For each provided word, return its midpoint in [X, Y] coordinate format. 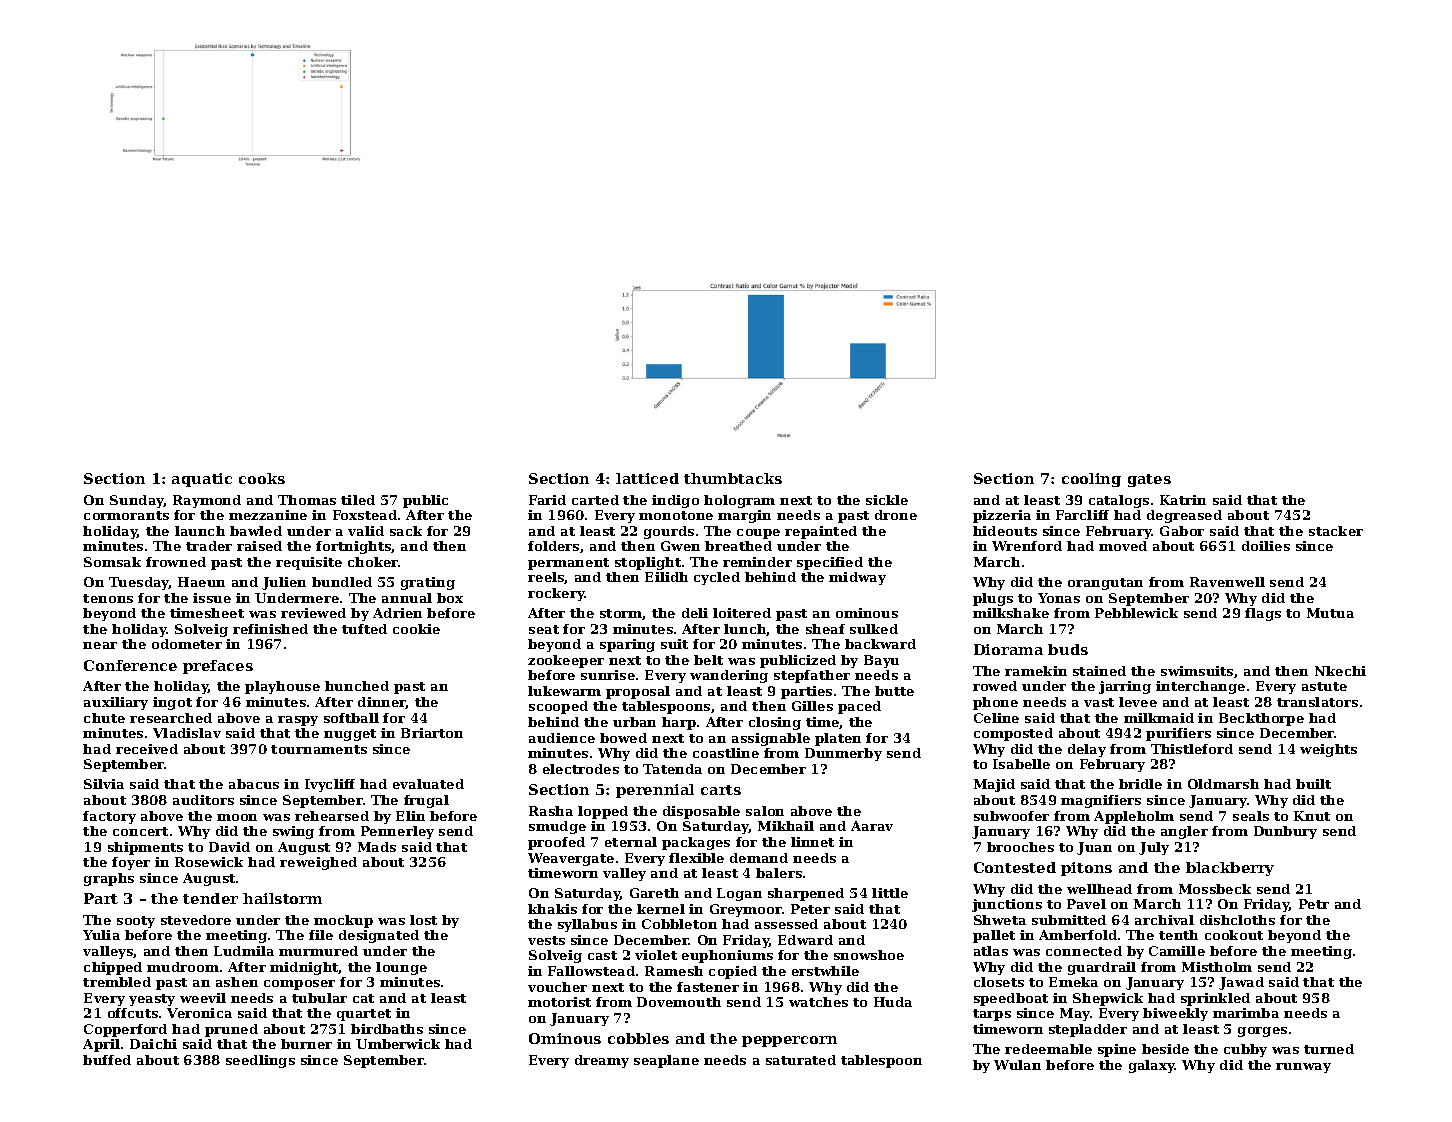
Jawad [1241, 983]
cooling [1091, 480]
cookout [1234, 935]
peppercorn [789, 1041]
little [890, 893]
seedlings [260, 1061]
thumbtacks [733, 478]
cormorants [126, 515]
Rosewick [209, 862]
